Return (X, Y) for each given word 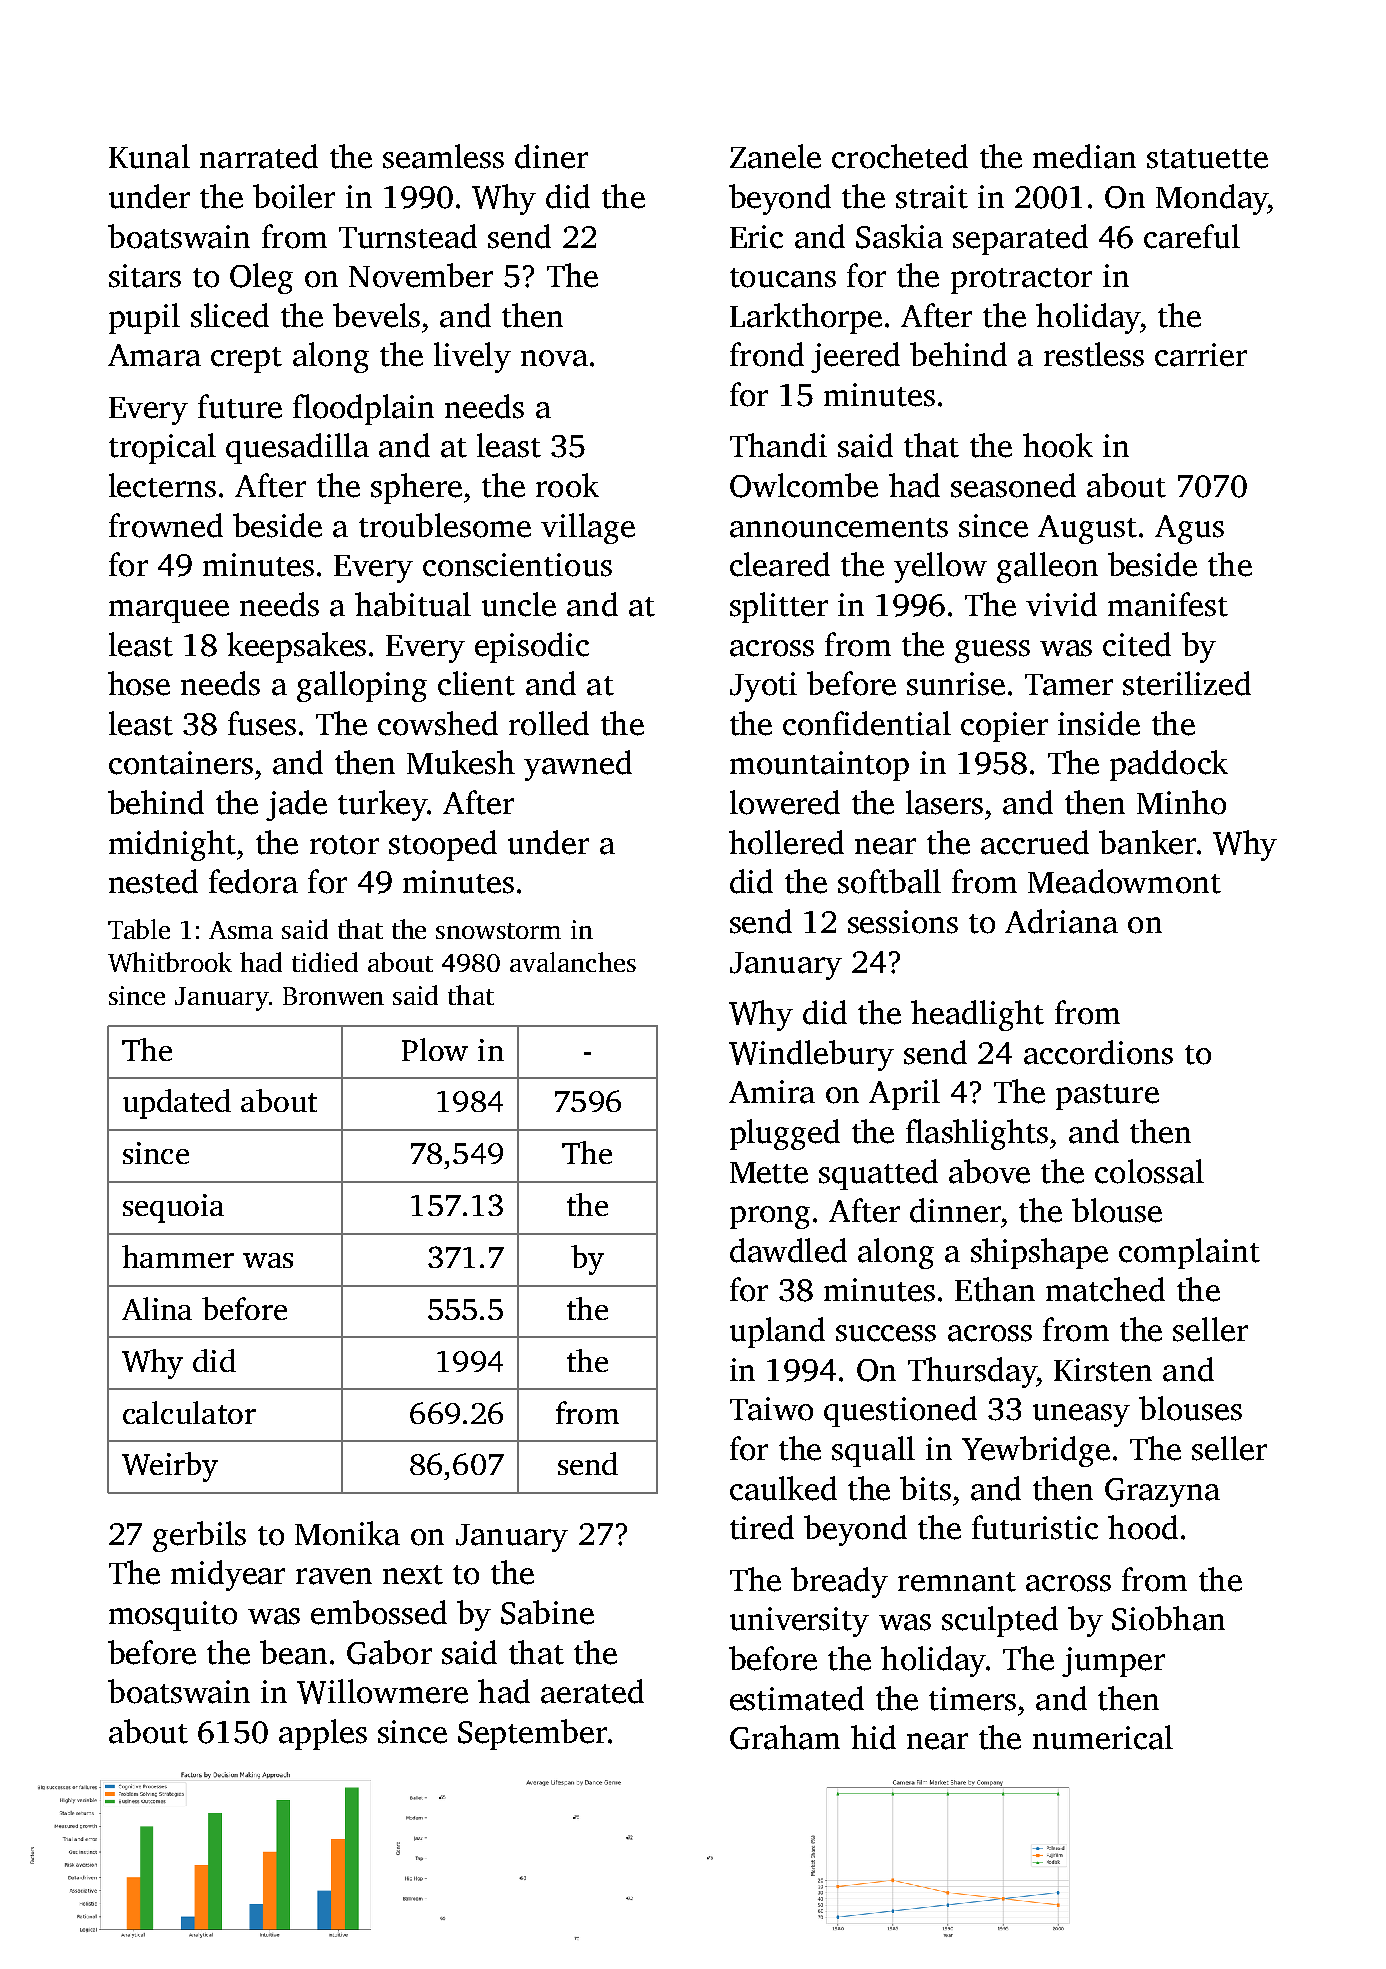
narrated (259, 156)
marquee (169, 611)
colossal (1149, 1171)
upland (777, 1332)
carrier (1201, 355)
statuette (1207, 159)
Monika (347, 1533)
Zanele (775, 156)
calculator (189, 1412)
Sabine (547, 1612)
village (588, 528)
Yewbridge (1036, 1451)
